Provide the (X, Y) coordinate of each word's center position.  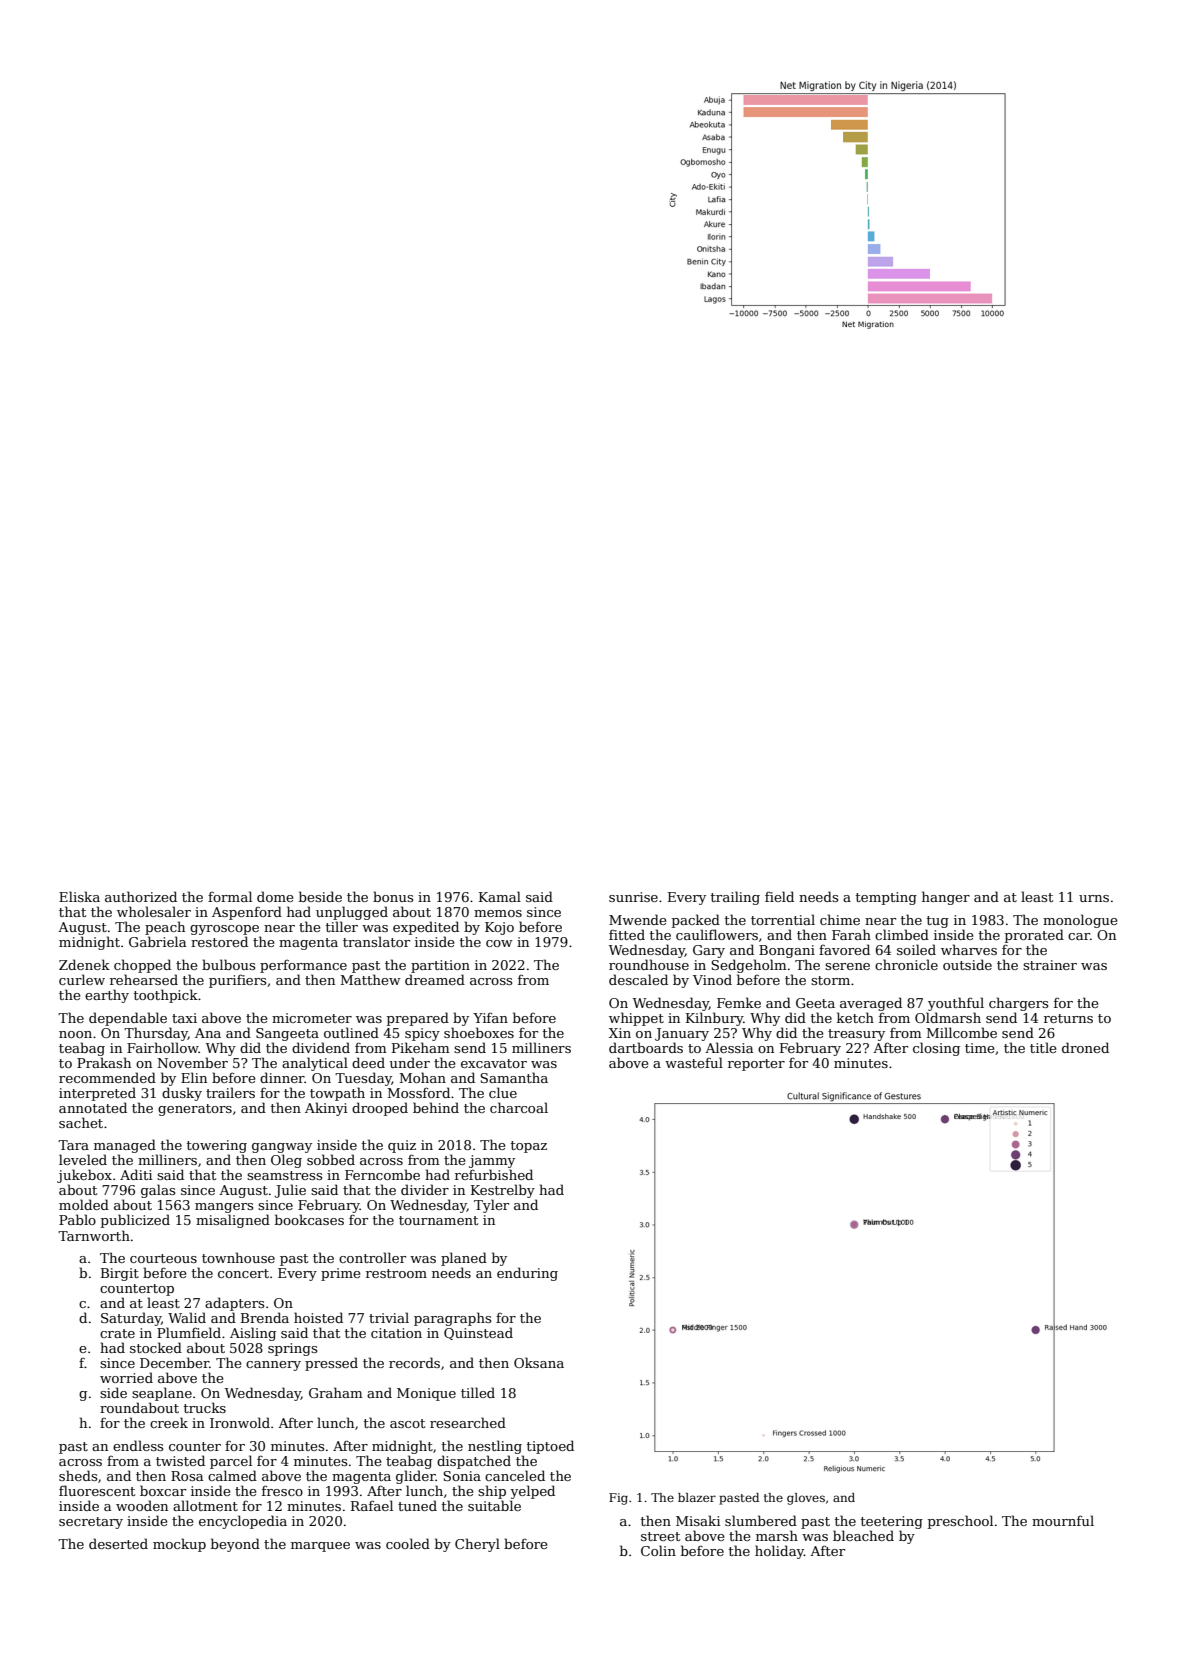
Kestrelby (503, 1191)
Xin (620, 1033)
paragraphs (452, 1319)
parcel (231, 1462)
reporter (756, 1065)
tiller (342, 926)
